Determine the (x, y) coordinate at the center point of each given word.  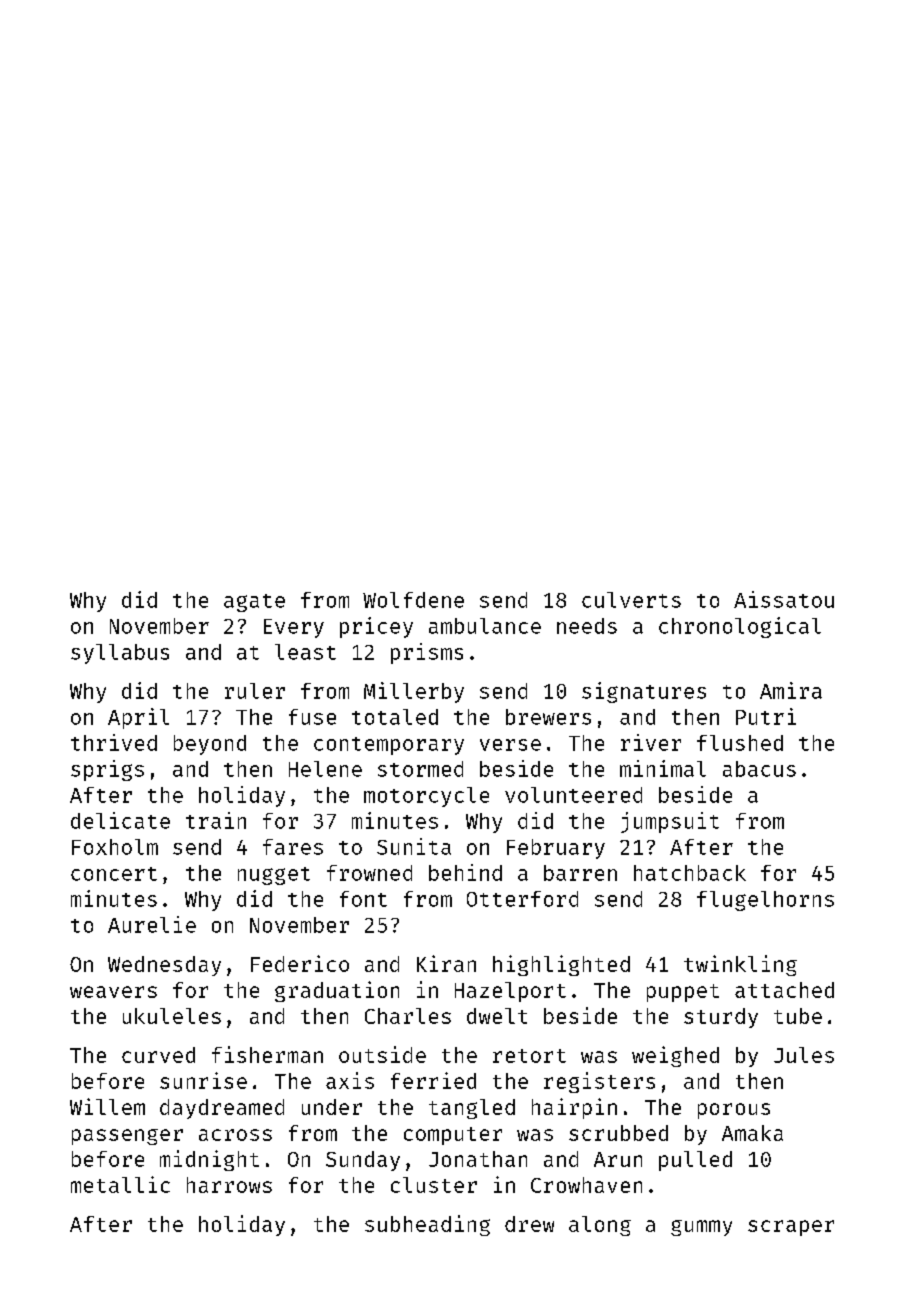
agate (254, 603)
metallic (120, 1184)
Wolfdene (413, 600)
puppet (683, 993)
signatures (644, 692)
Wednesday (164, 966)
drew (529, 1224)
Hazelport (510, 992)
